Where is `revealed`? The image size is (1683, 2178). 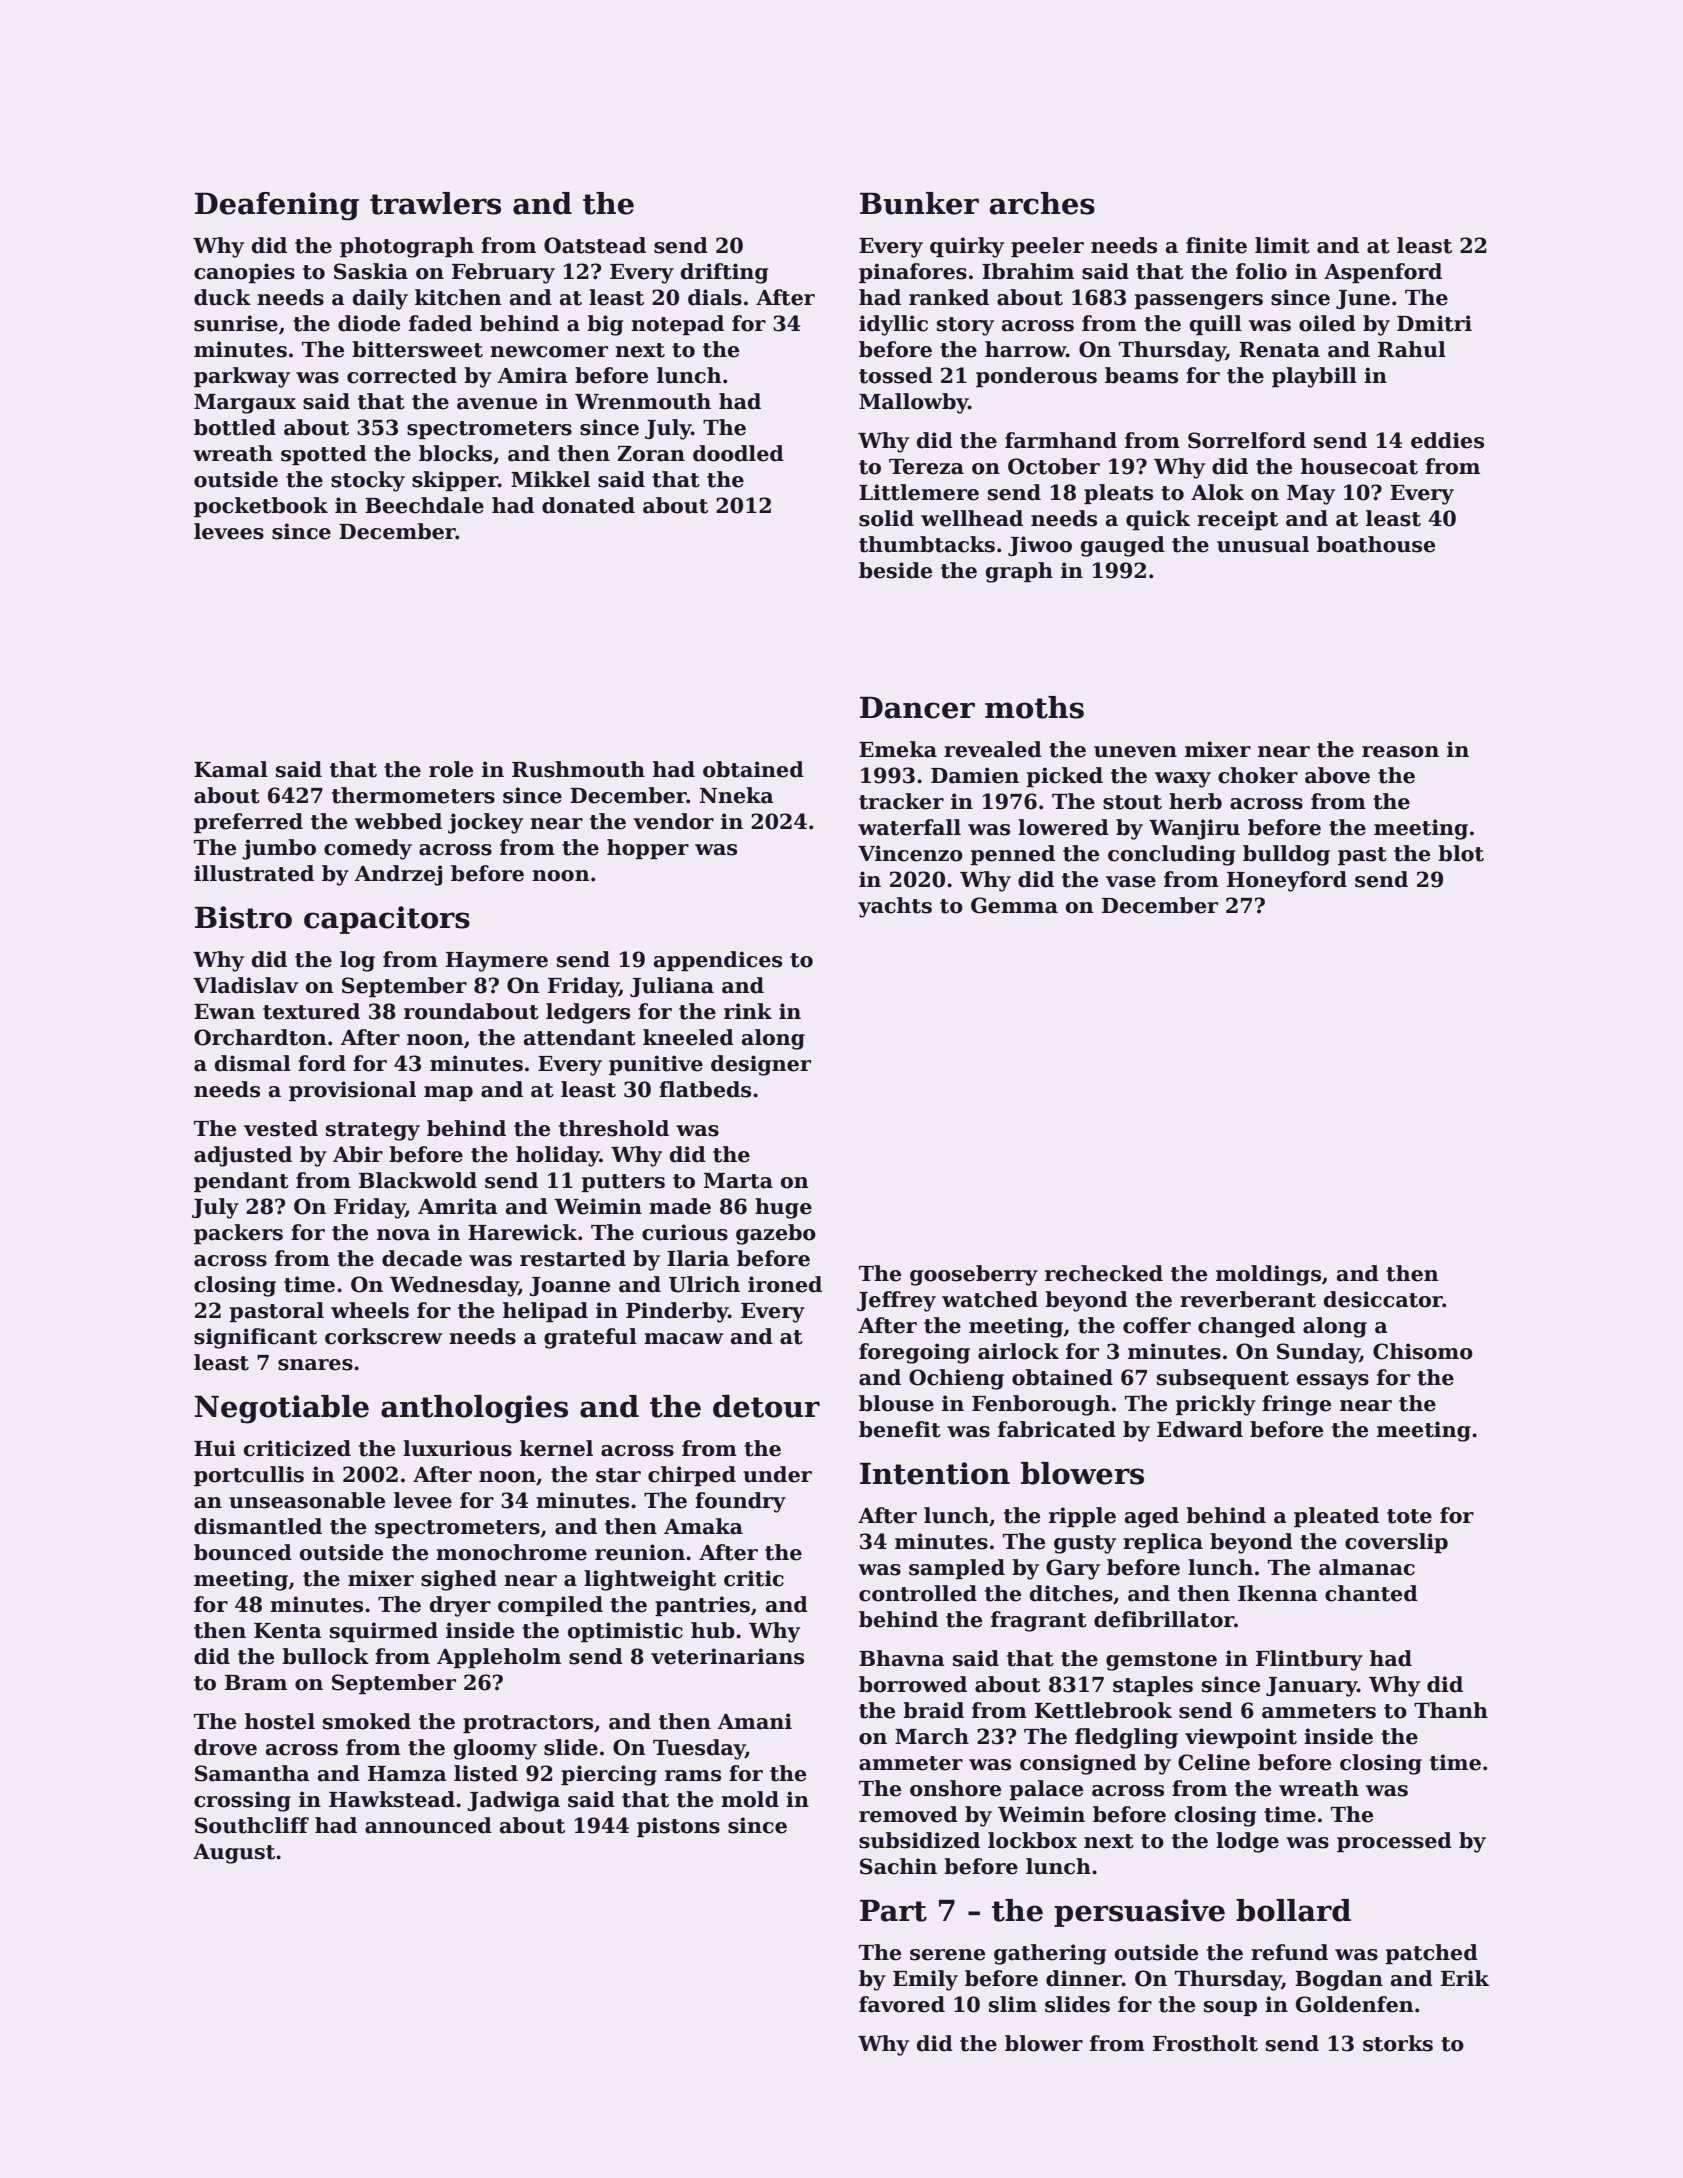
revealed is located at coordinates (993, 749).
